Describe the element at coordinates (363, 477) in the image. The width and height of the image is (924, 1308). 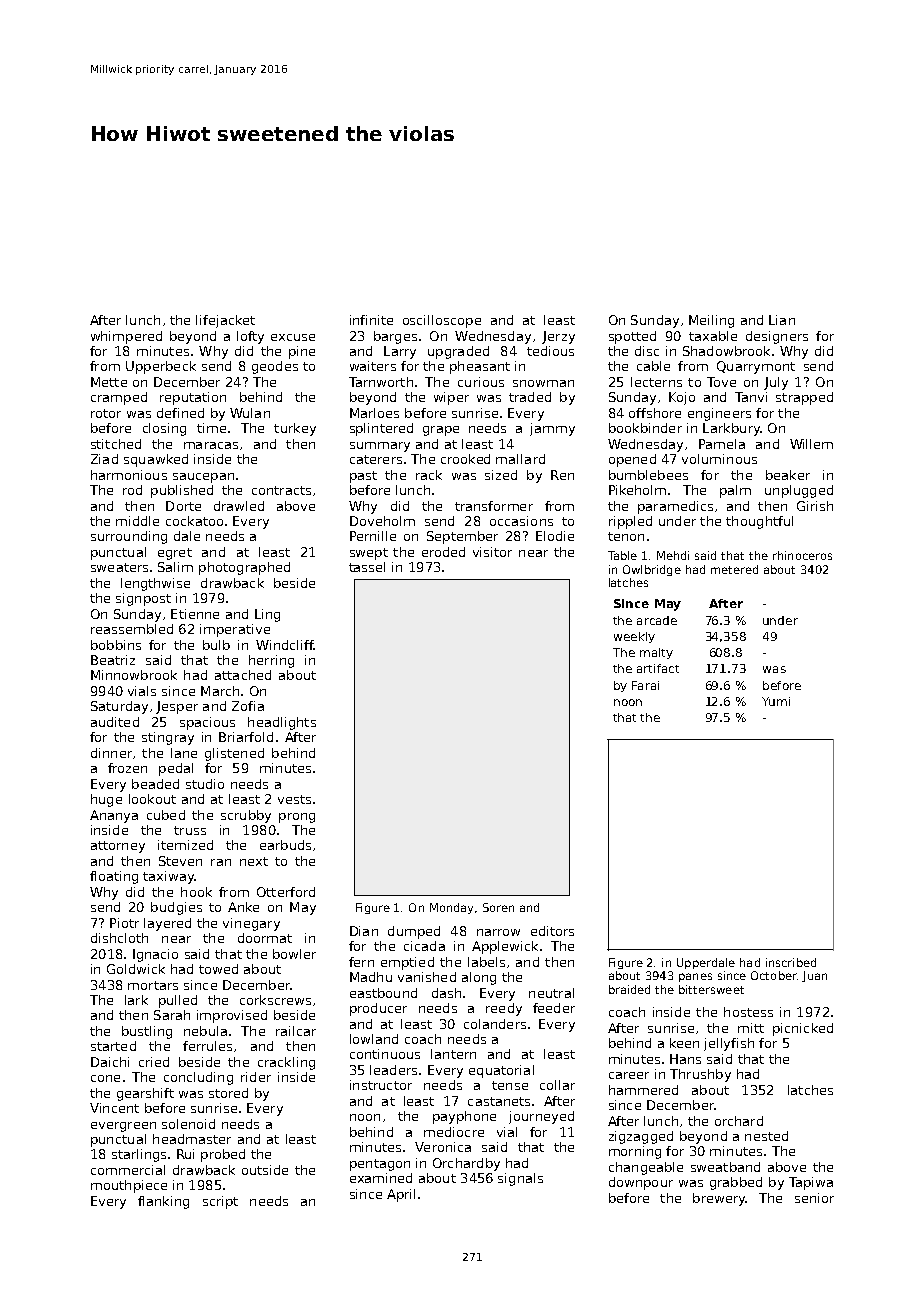
I see `past` at that location.
